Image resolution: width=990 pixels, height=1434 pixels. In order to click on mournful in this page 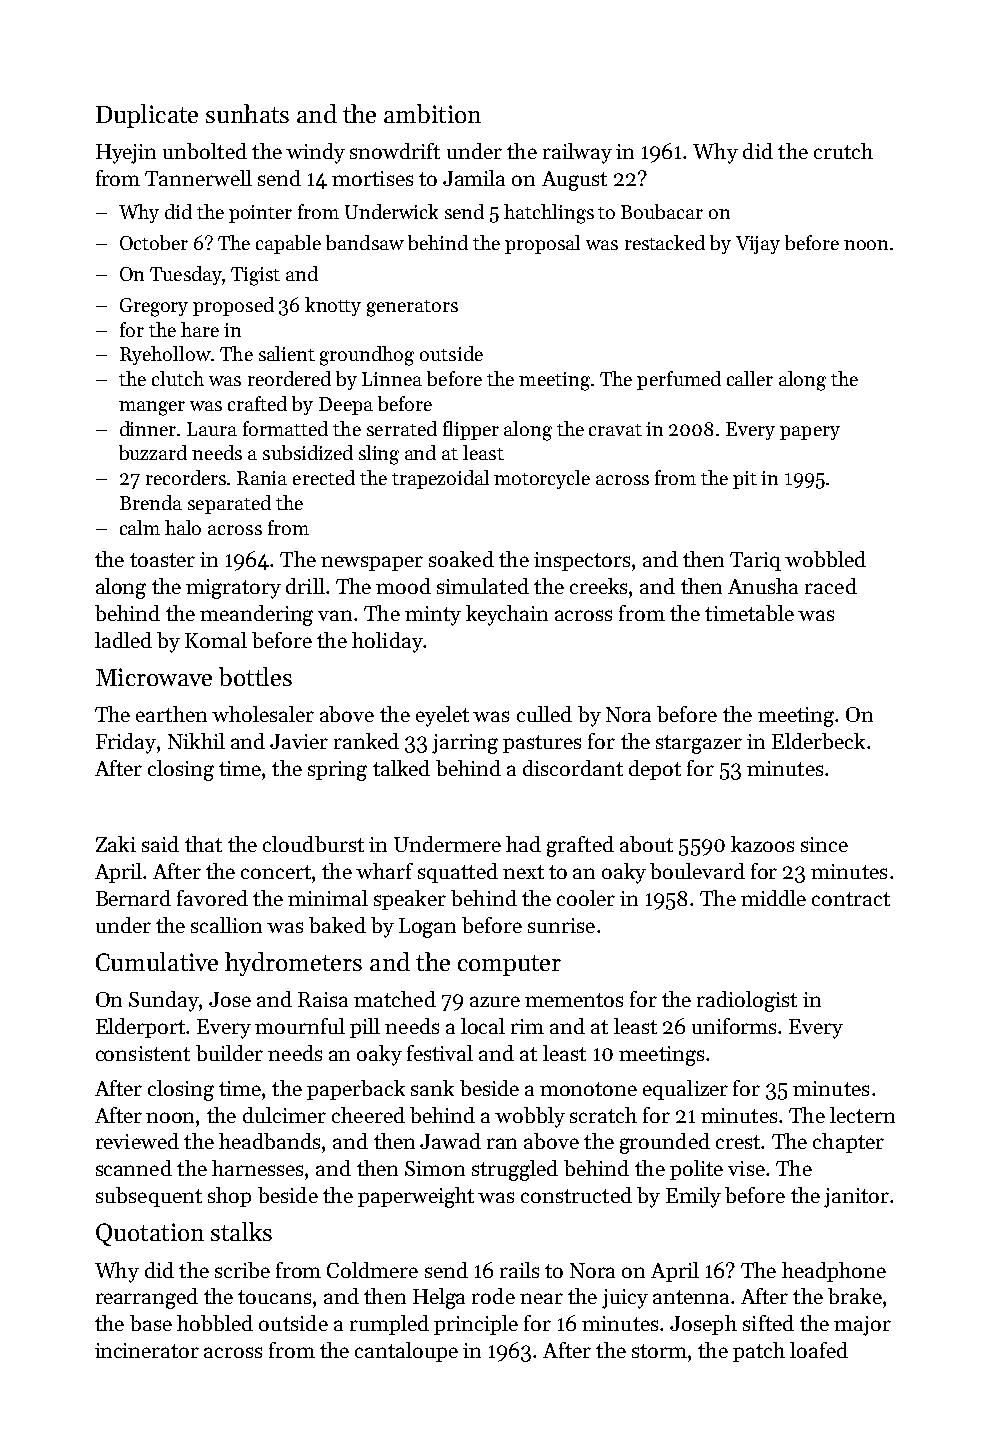, I will do `click(300, 1026)`.
